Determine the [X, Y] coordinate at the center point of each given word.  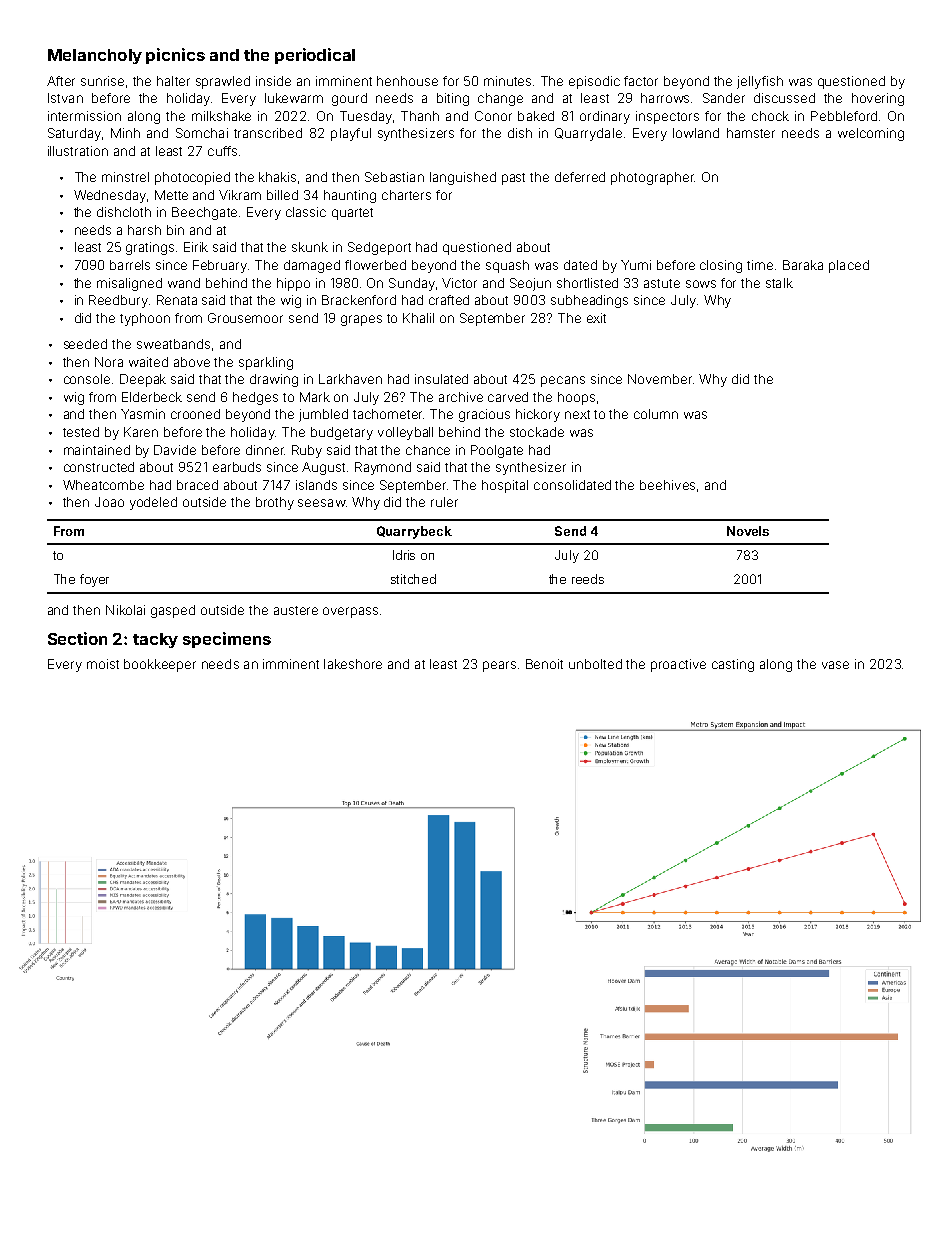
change [500, 99]
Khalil [418, 318]
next [577, 414]
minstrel [125, 177]
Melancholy [95, 56]
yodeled [153, 503]
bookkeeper [160, 665]
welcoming [871, 134]
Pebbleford [844, 116]
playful [351, 134]
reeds [588, 579]
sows [701, 284]
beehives [667, 485]
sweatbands [173, 344]
